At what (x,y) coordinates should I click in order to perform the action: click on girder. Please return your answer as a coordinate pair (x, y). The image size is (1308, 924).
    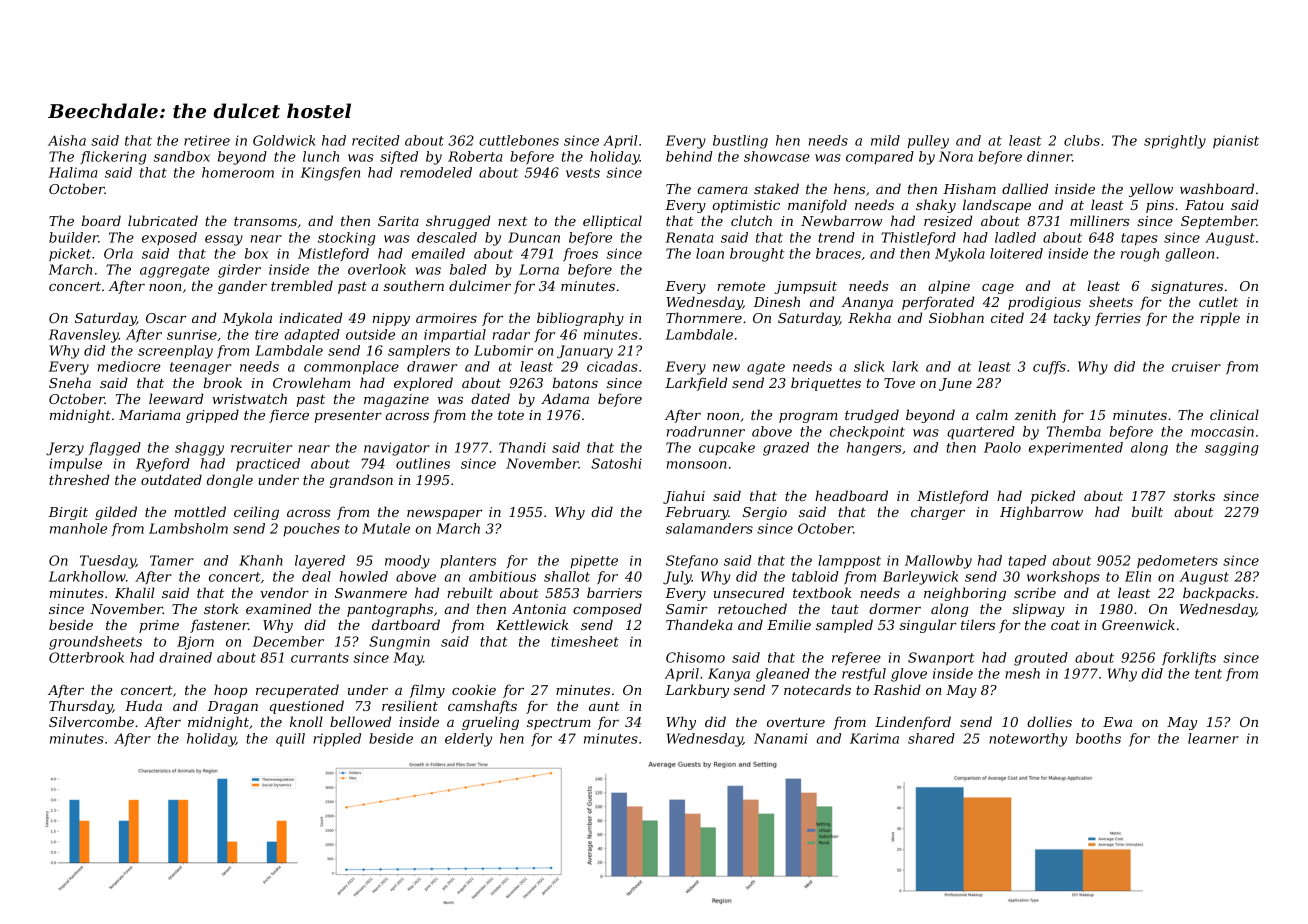
    Looking at the image, I should click on (239, 271).
